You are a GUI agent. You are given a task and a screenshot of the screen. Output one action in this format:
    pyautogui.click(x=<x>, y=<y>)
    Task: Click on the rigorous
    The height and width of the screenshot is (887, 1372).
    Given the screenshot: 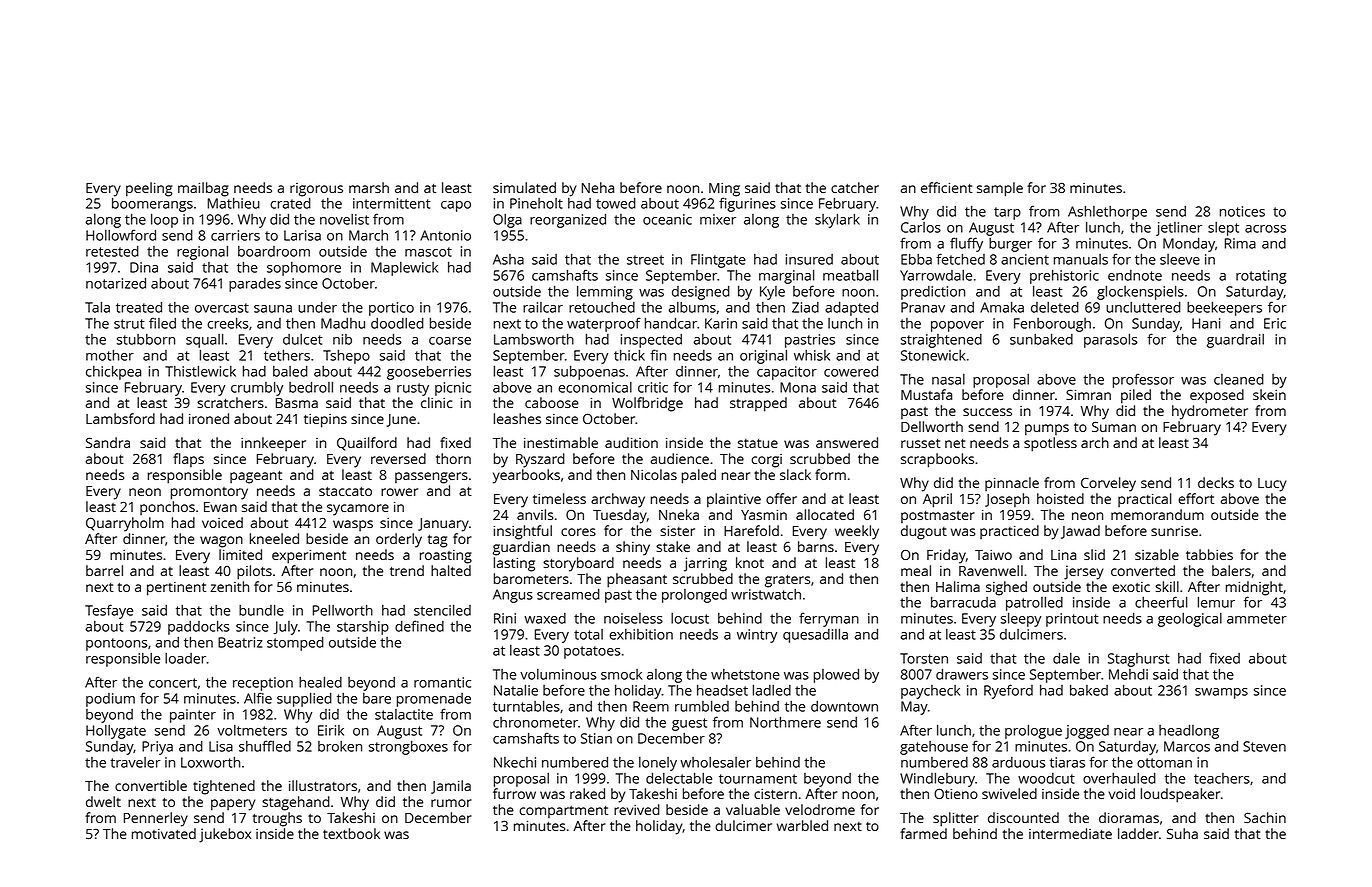 What is the action you would take?
    pyautogui.click(x=316, y=190)
